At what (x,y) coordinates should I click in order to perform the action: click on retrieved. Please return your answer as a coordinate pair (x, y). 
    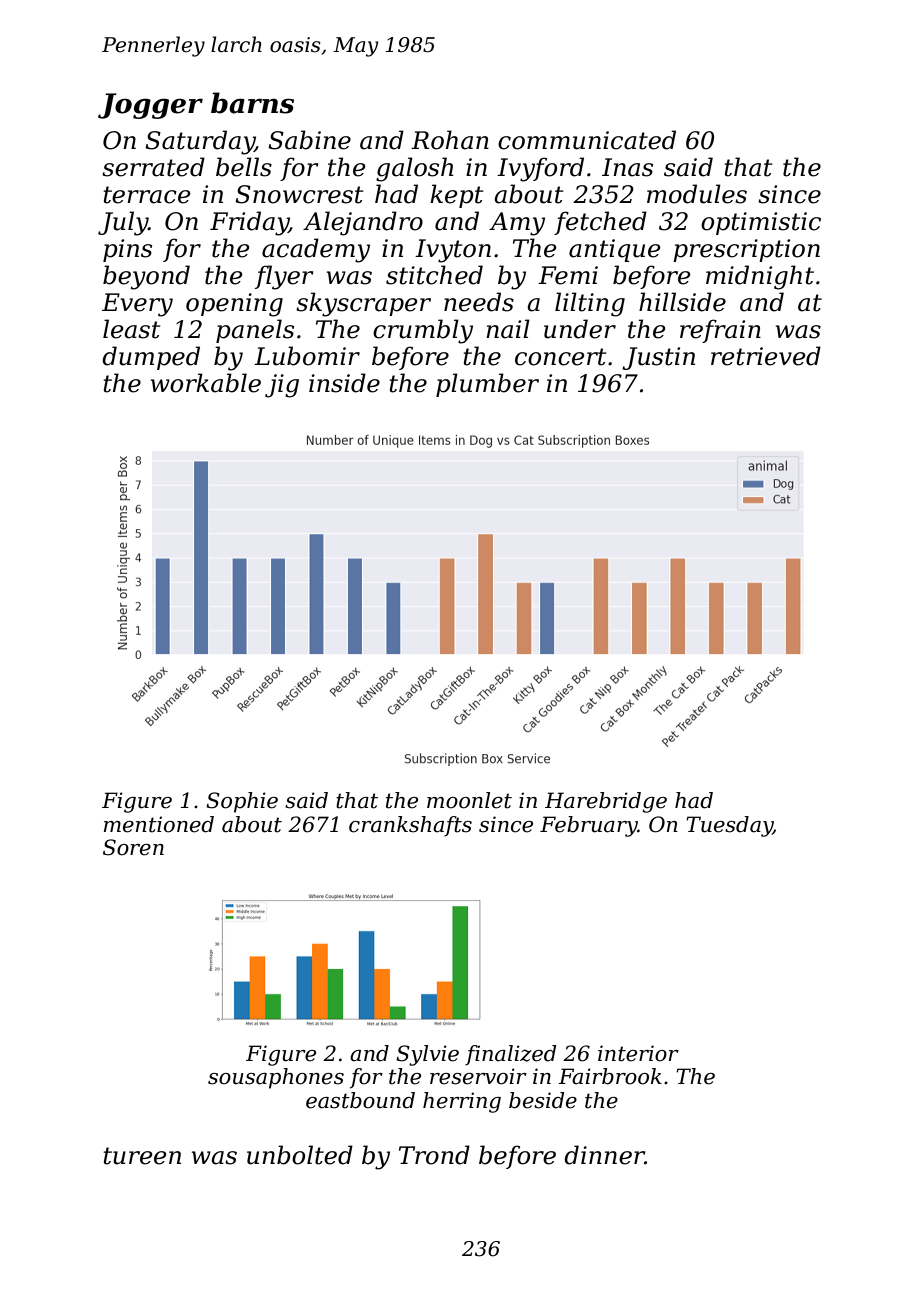
    Looking at the image, I should click on (766, 356).
